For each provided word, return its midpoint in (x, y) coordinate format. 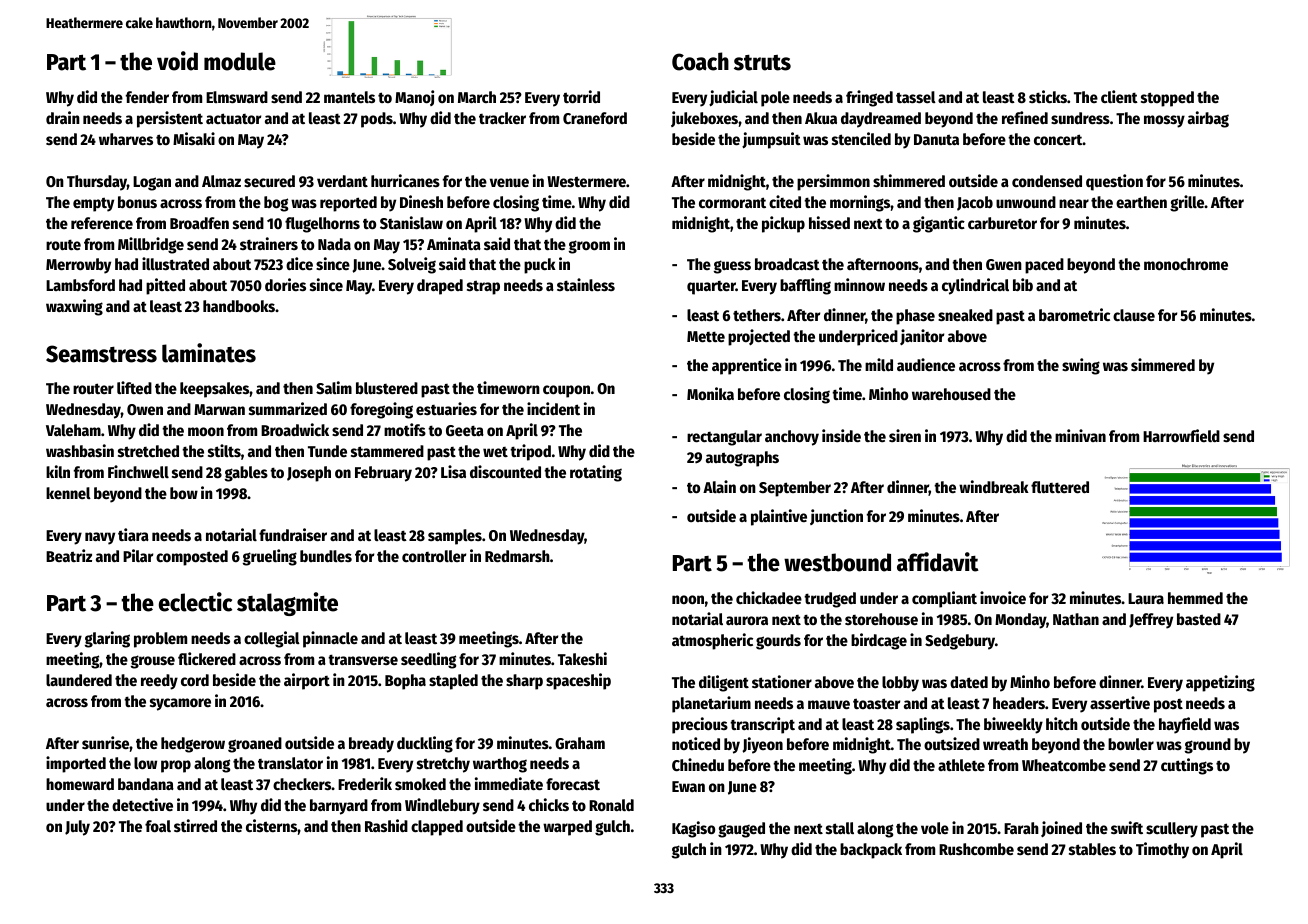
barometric (1074, 314)
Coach (700, 61)
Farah (1021, 828)
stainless (586, 284)
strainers (269, 243)
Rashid (386, 825)
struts (762, 63)
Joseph (309, 474)
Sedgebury (960, 642)
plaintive (779, 517)
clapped (437, 828)
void (177, 61)
